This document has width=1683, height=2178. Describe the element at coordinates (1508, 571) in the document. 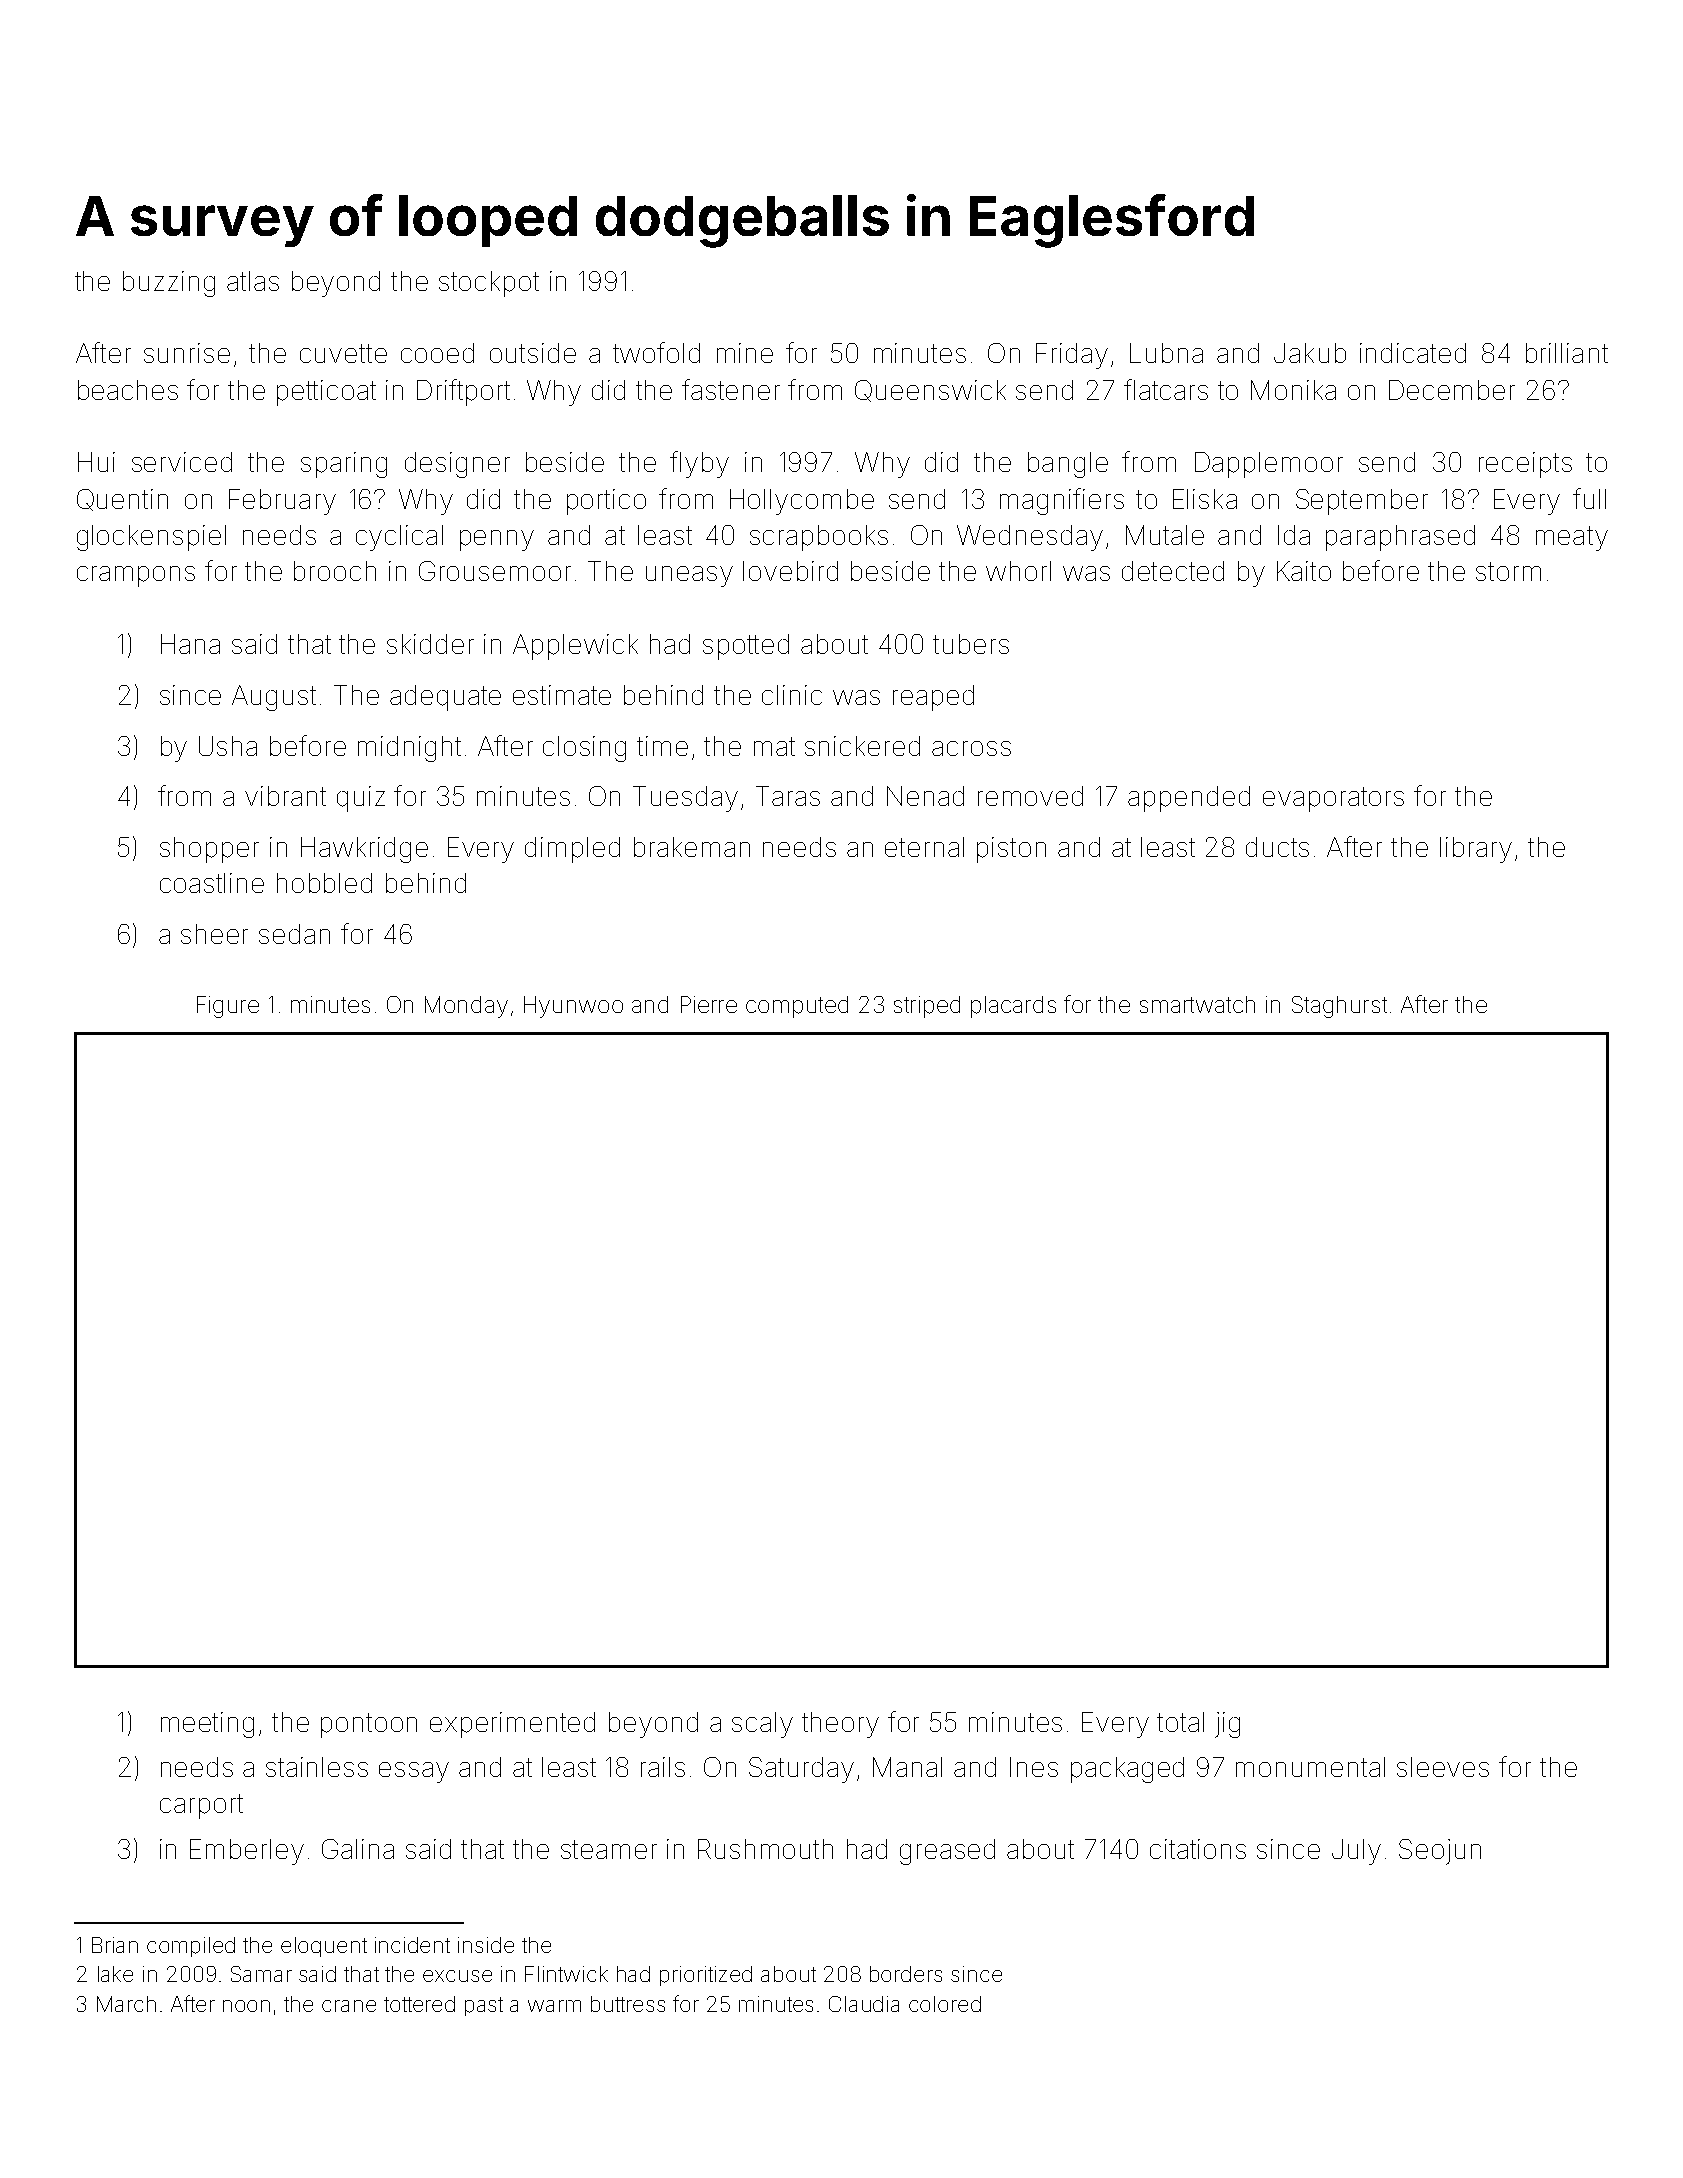

I see `storm` at that location.
